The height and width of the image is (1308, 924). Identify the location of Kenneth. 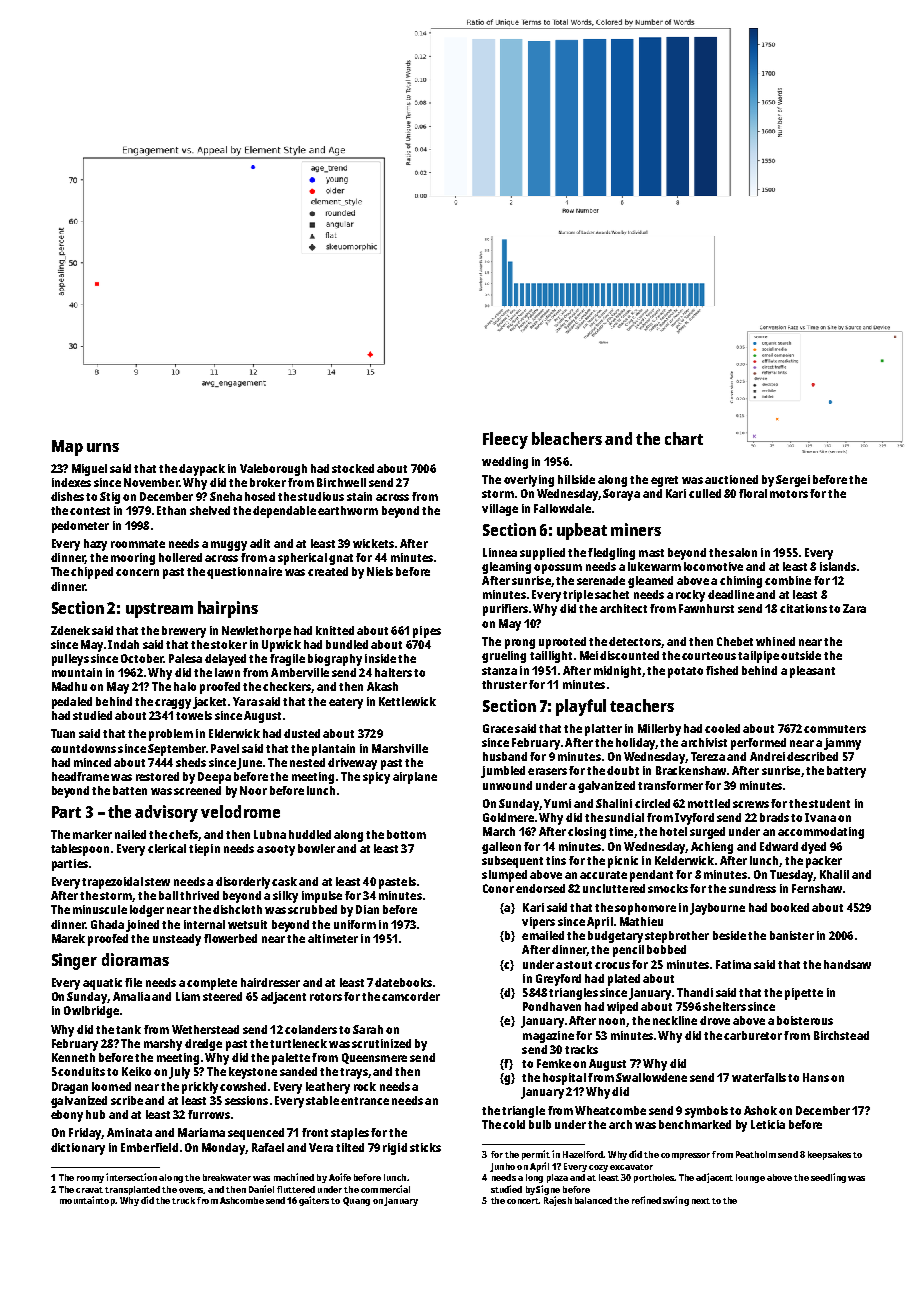
(73, 1057).
